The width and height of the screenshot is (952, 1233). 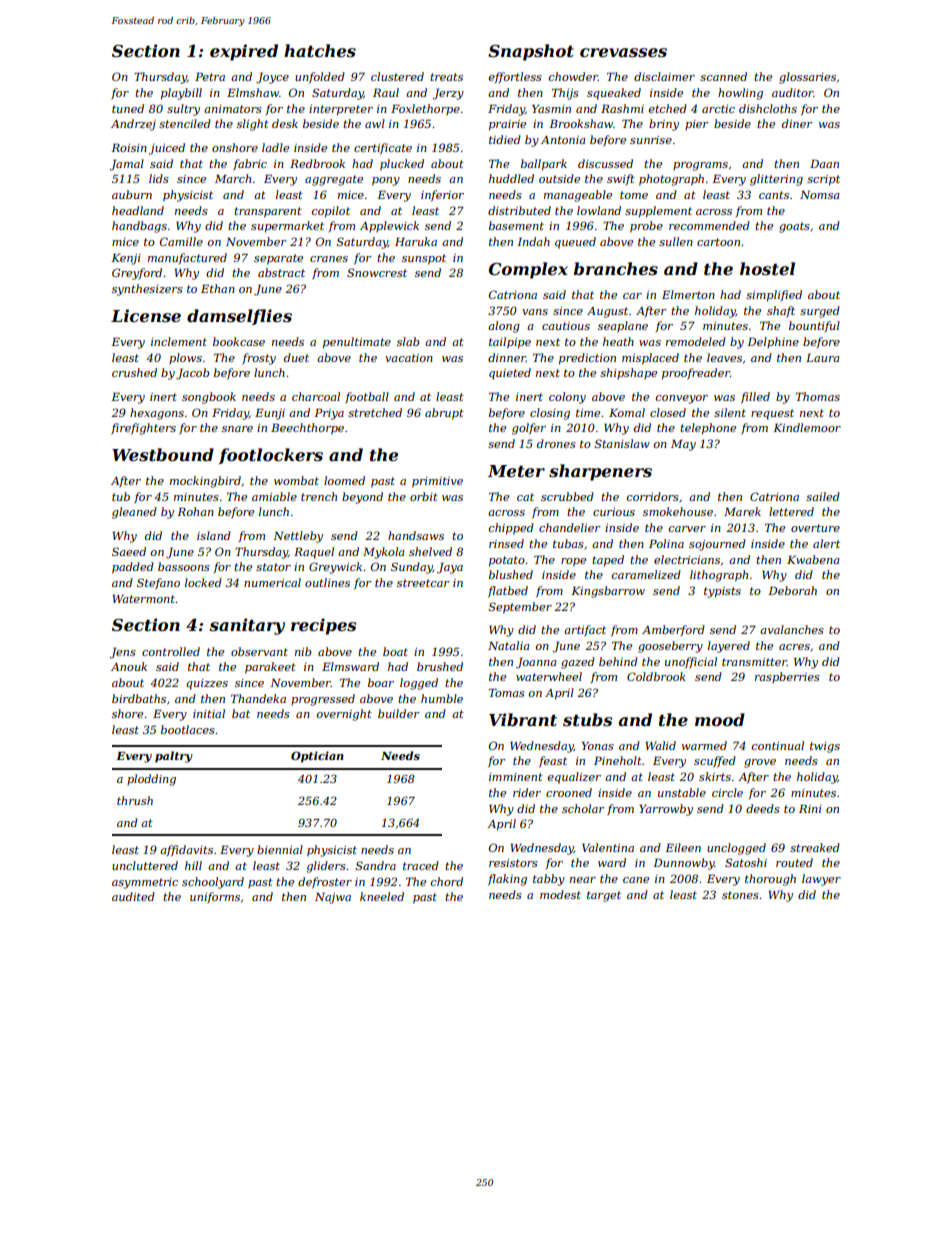 I want to click on gleaned, so click(x=134, y=513).
